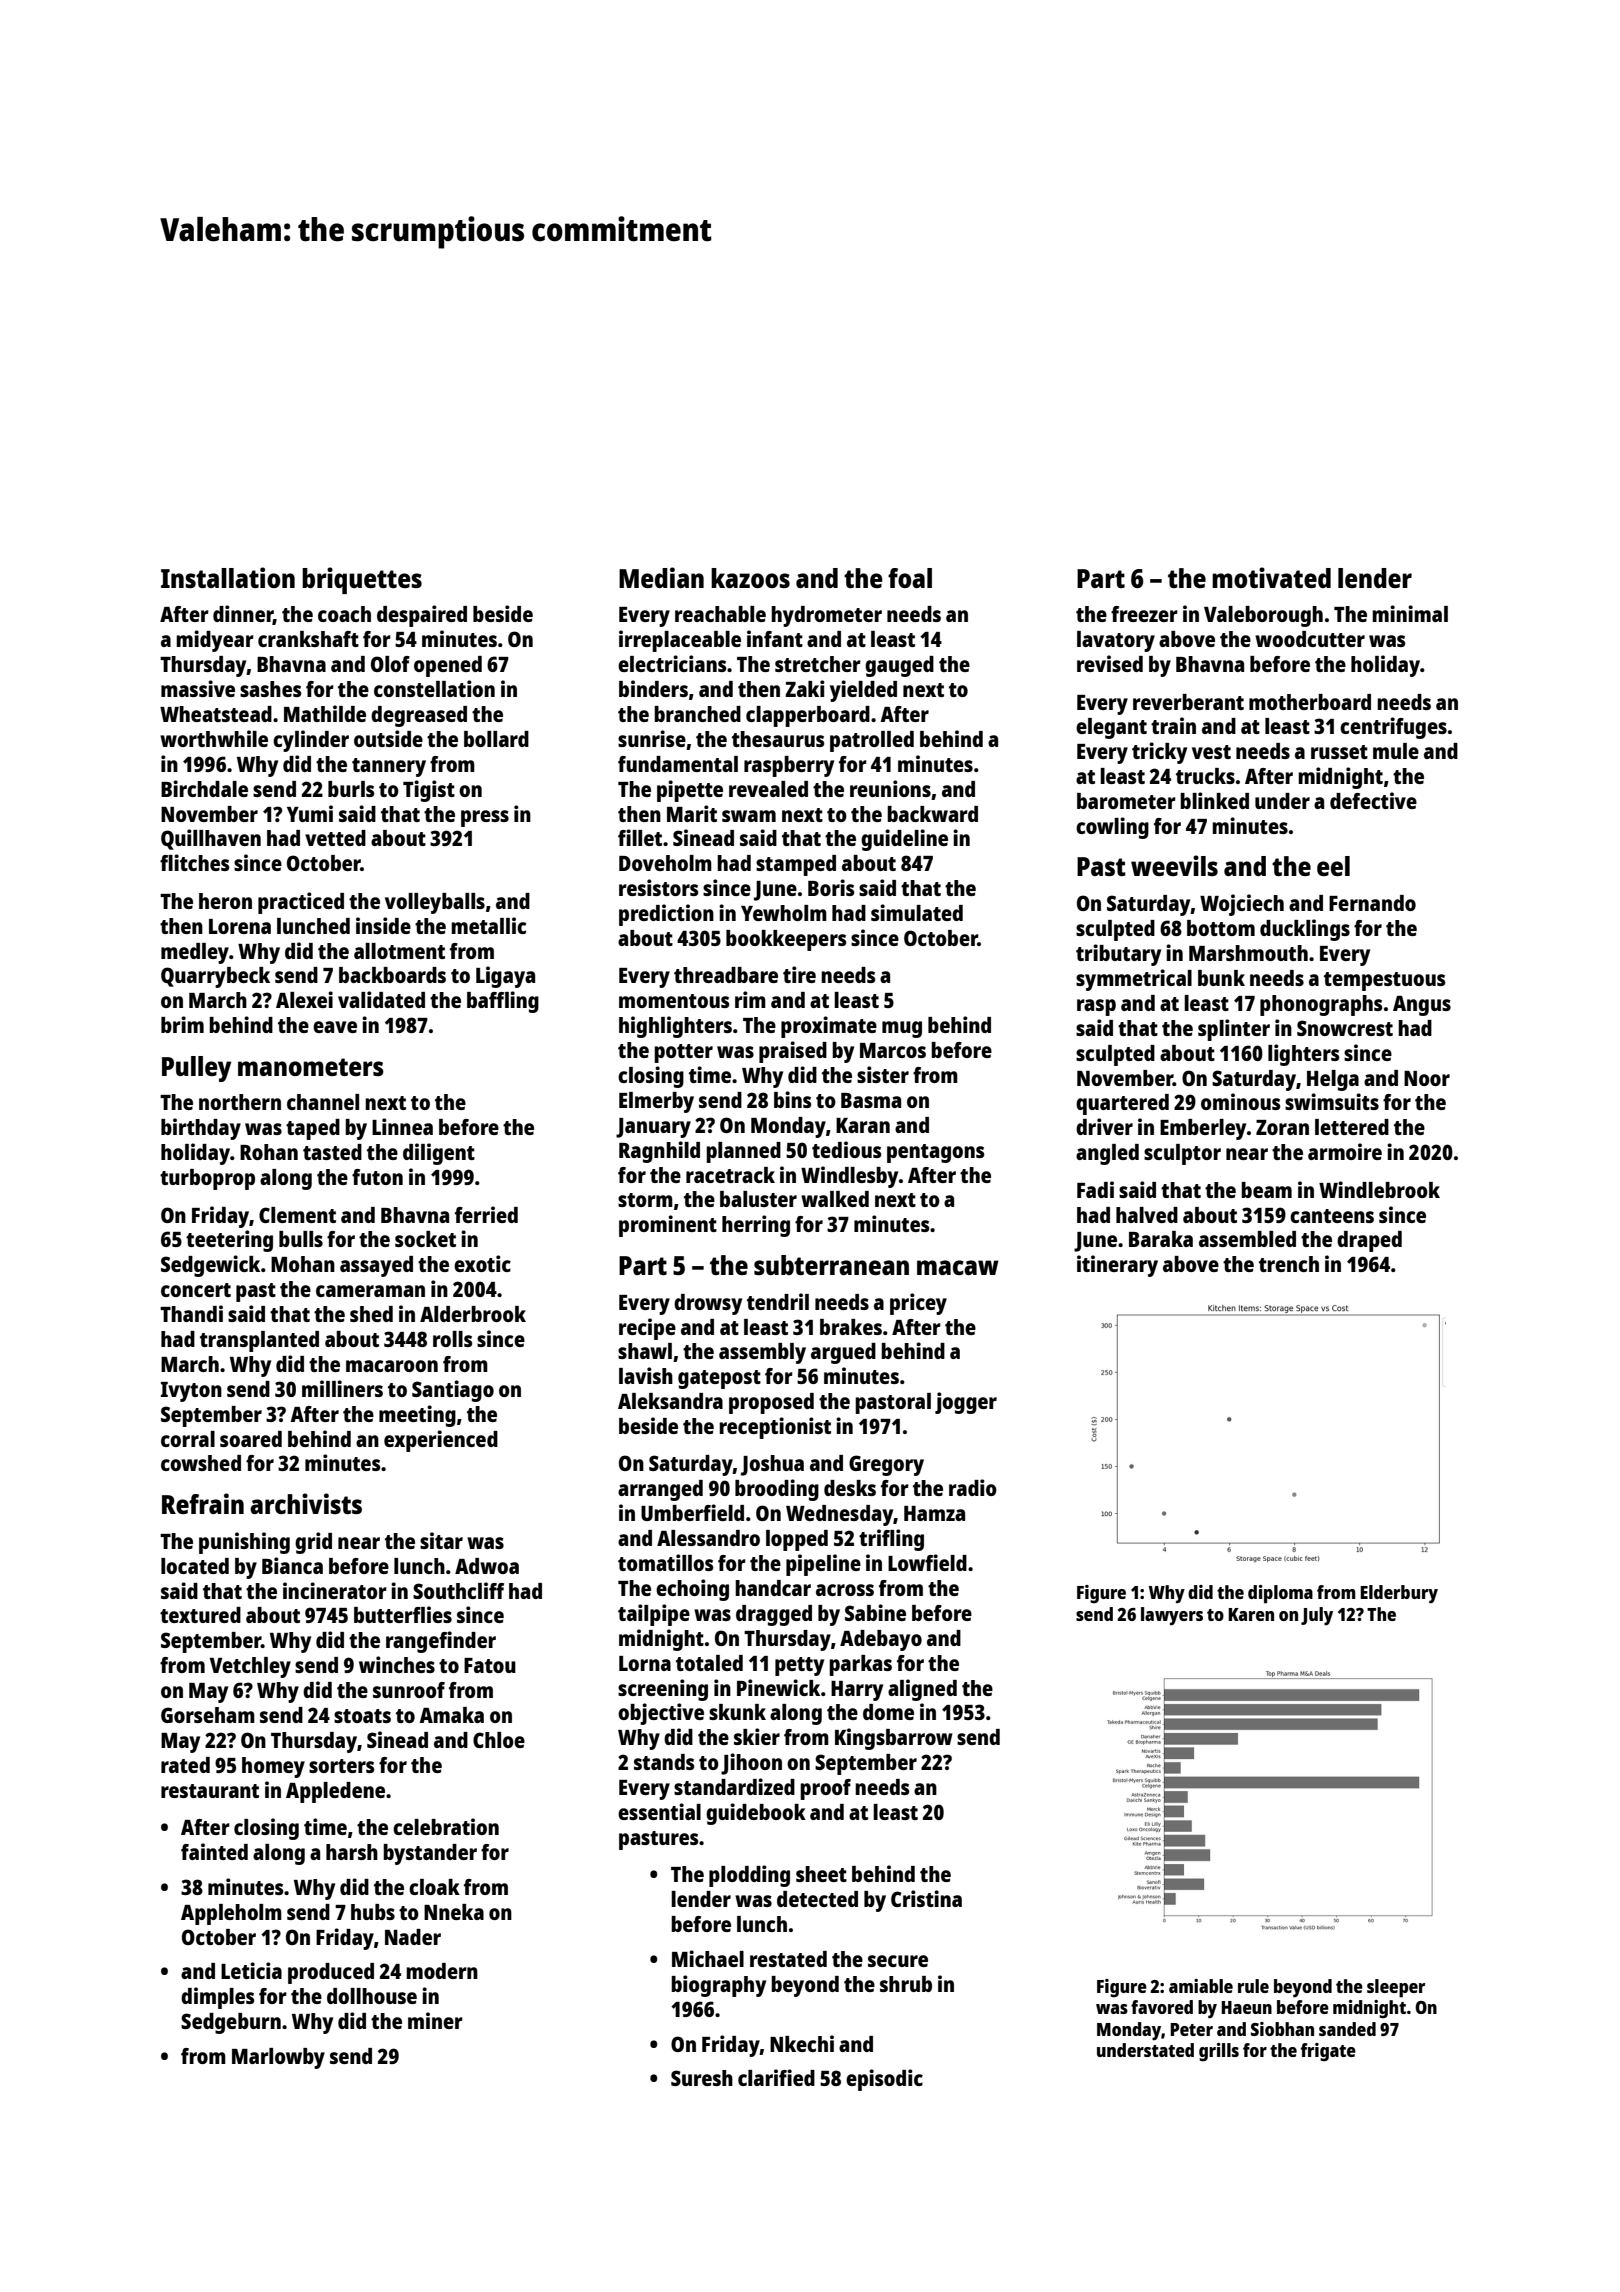 The width and height of the page is (1620, 2292). What do you see at coordinates (301, 1239) in the page?
I see `bulls` at bounding box center [301, 1239].
